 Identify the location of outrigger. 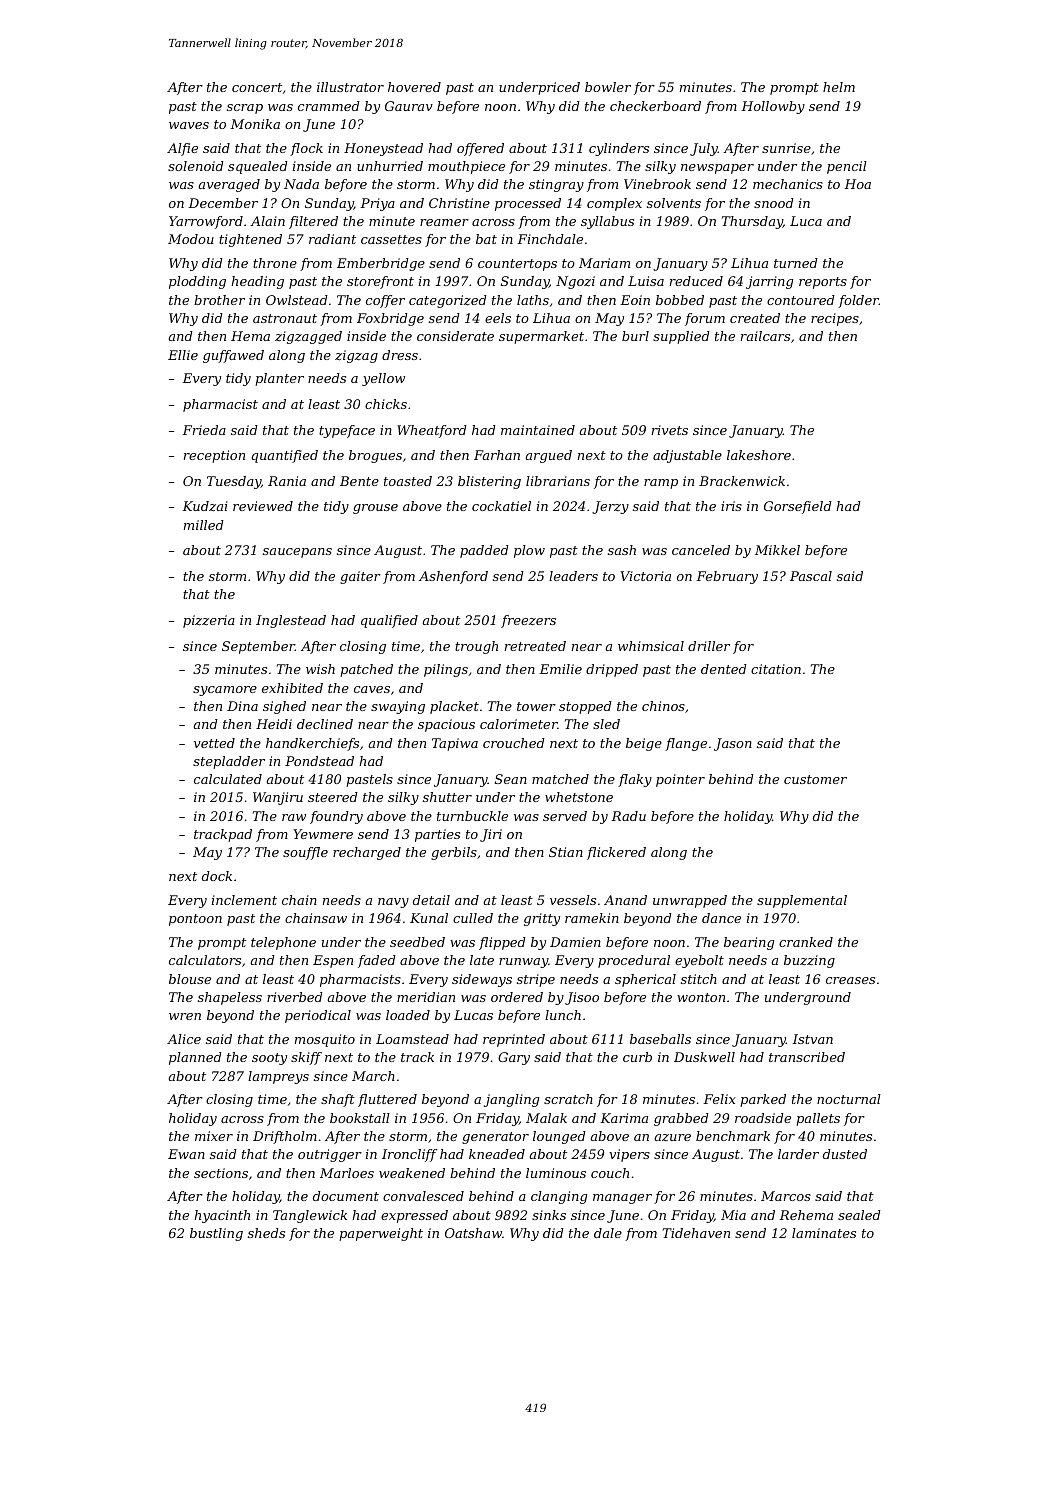
(330, 1155).
